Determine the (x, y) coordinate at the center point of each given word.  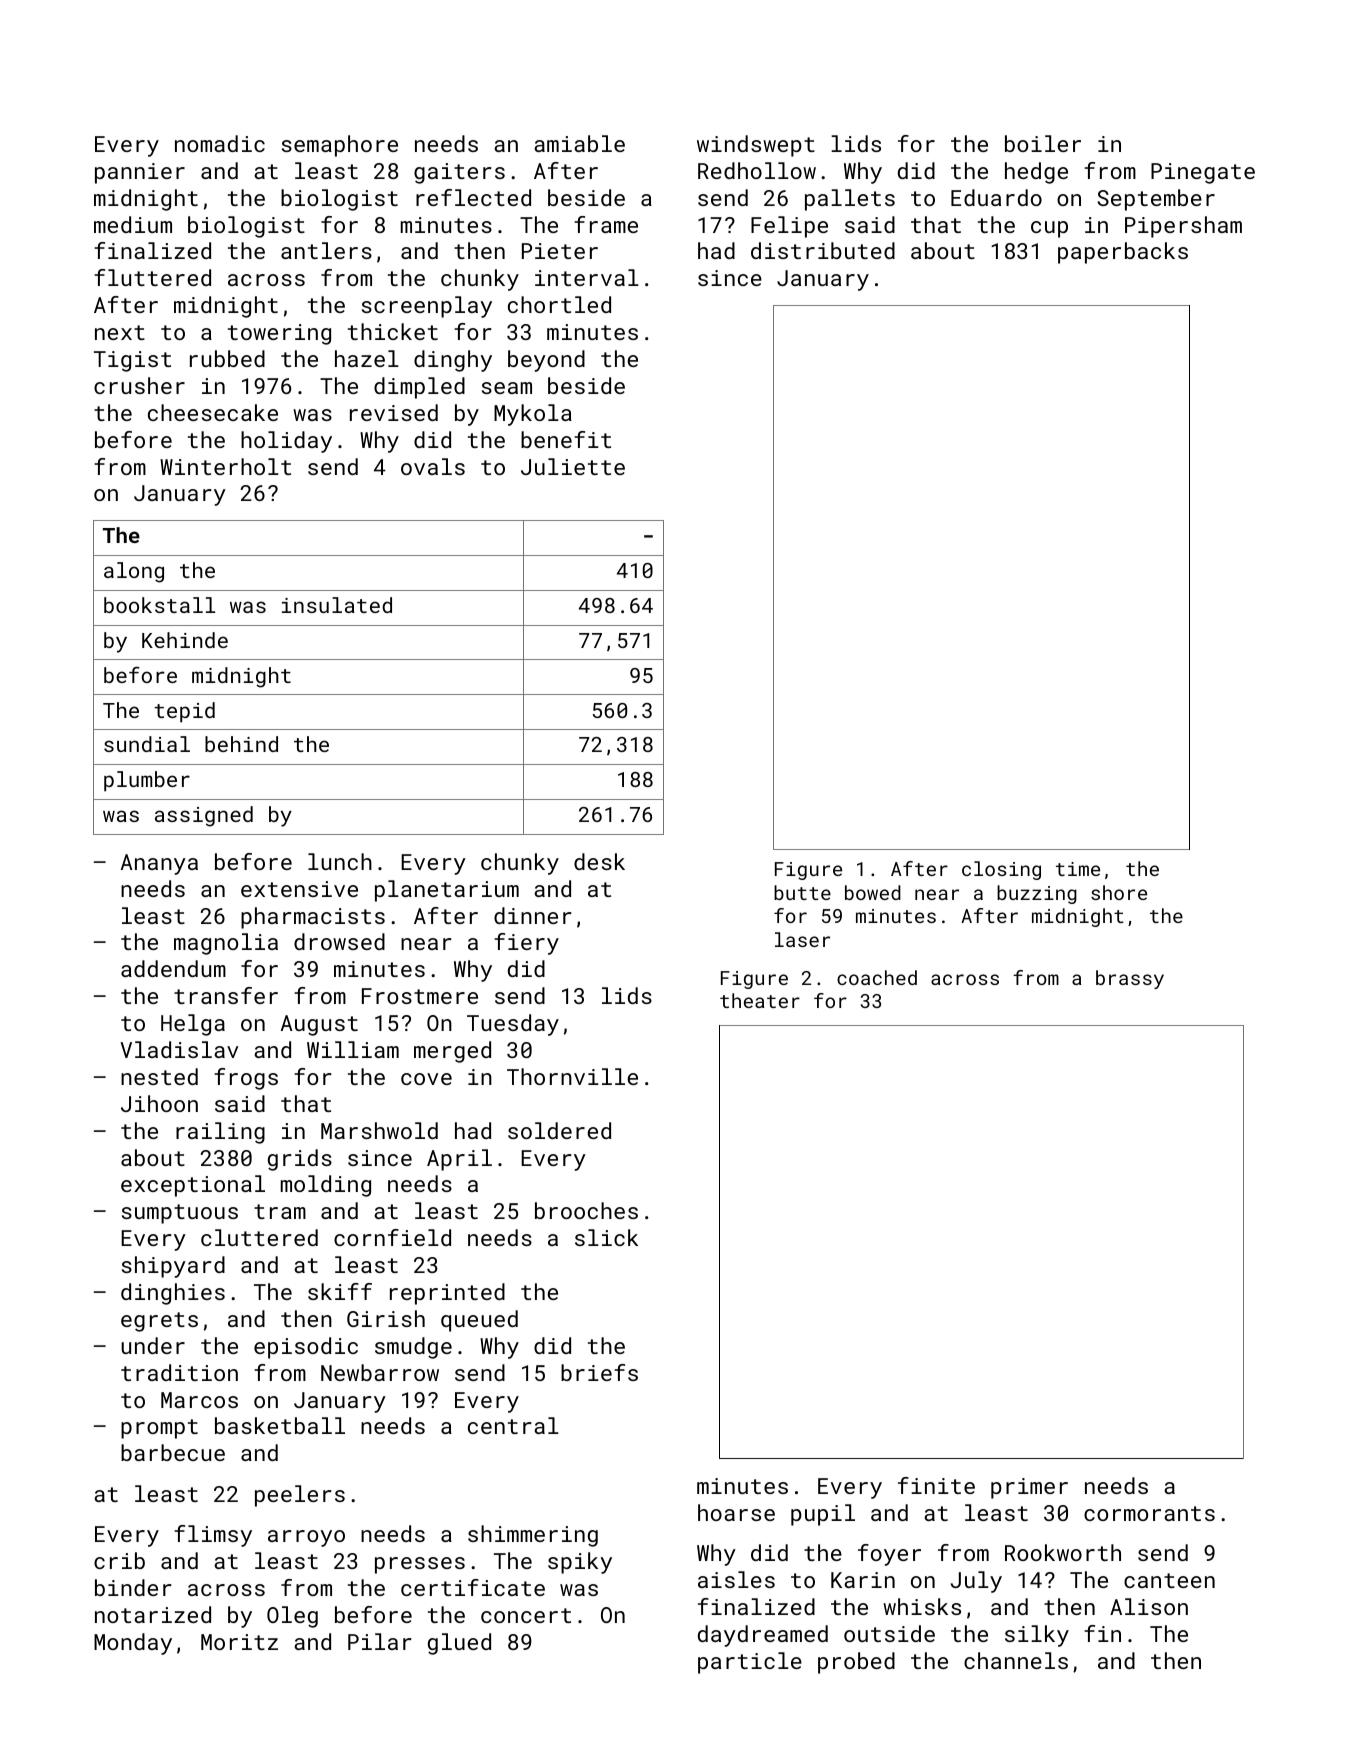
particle (750, 1663)
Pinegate (1203, 173)
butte (802, 892)
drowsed (339, 941)
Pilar (380, 1641)
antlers (326, 250)
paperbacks (1123, 253)
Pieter (560, 251)
